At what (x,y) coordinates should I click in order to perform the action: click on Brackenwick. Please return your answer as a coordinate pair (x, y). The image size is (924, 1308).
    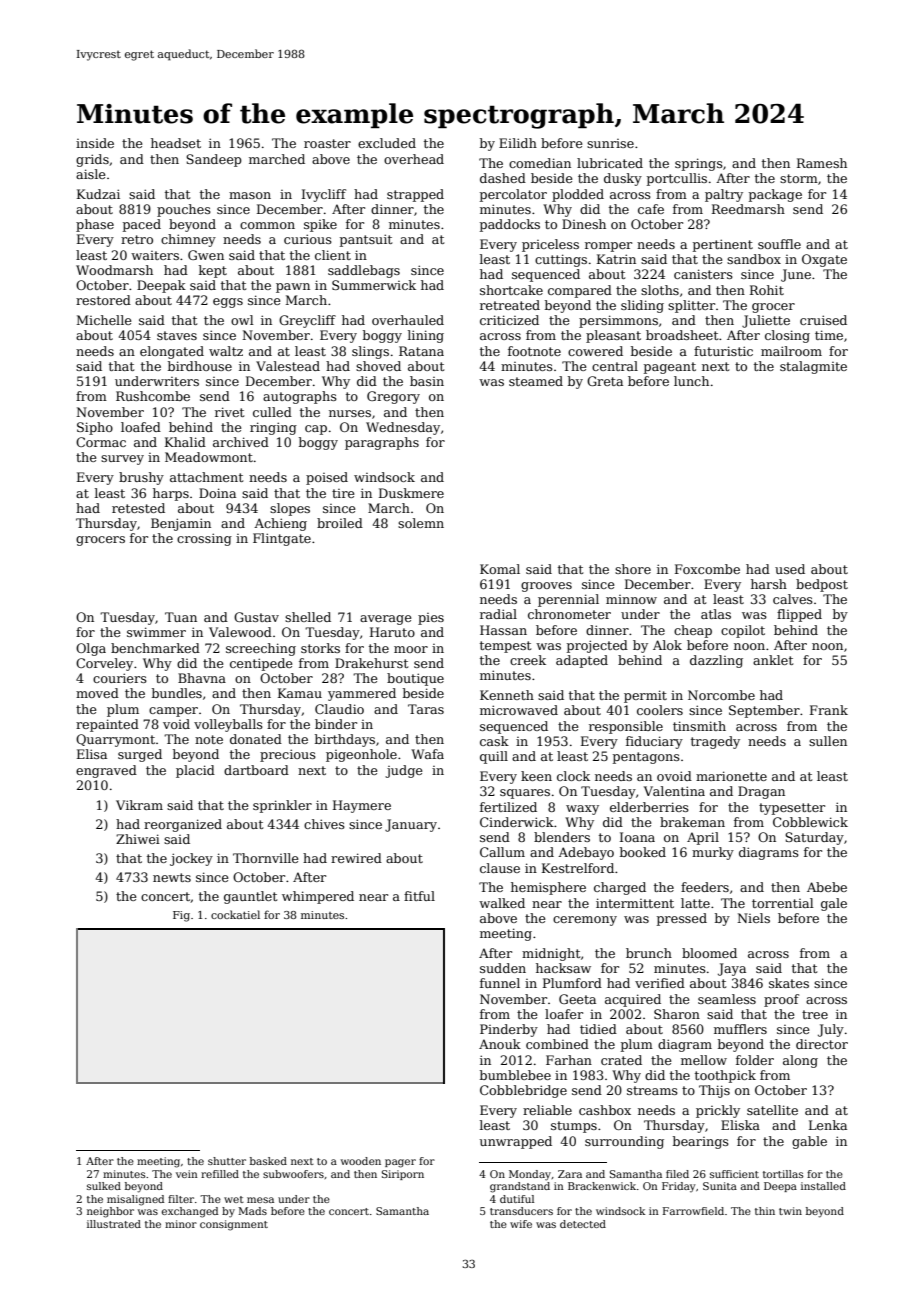
    Looking at the image, I should click on (602, 1186).
